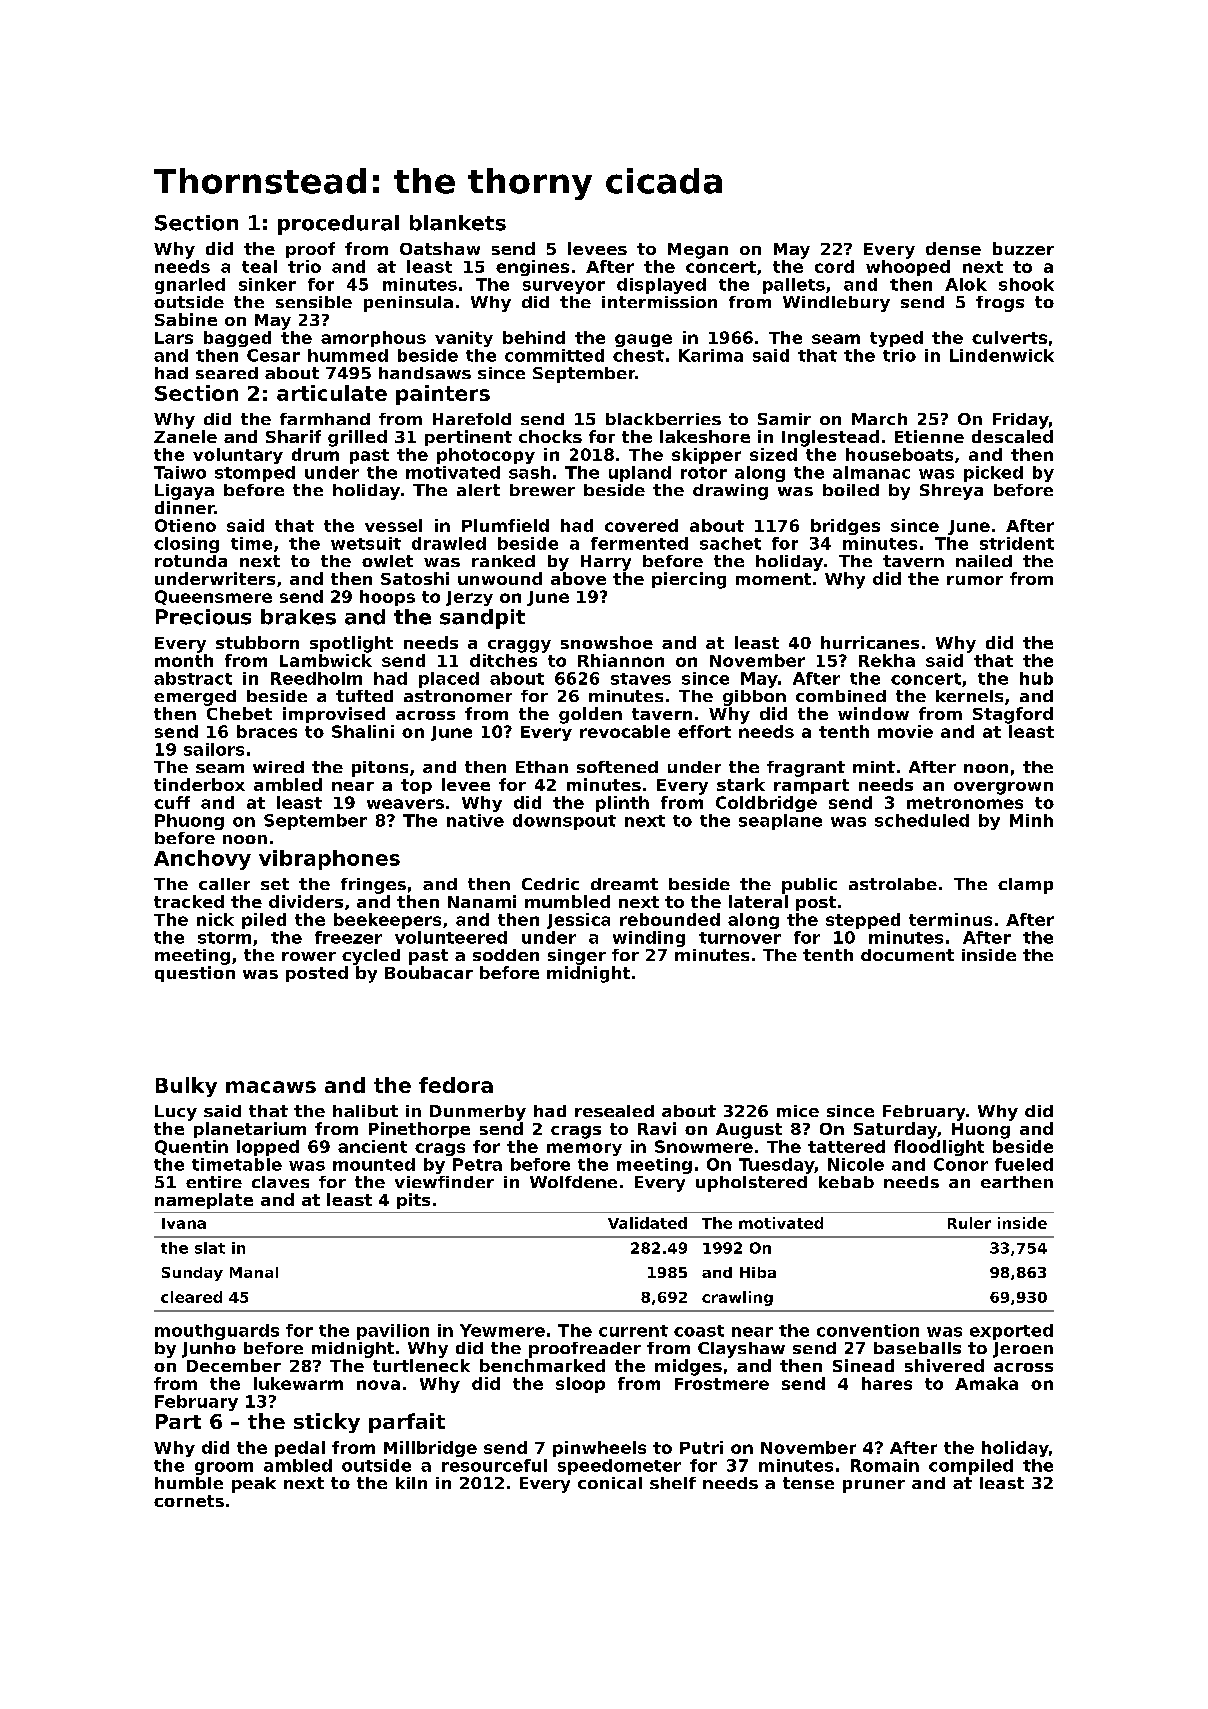 The height and width of the screenshot is (1709, 1208). Describe the element at coordinates (254, 1485) in the screenshot. I see `peak` at that location.
